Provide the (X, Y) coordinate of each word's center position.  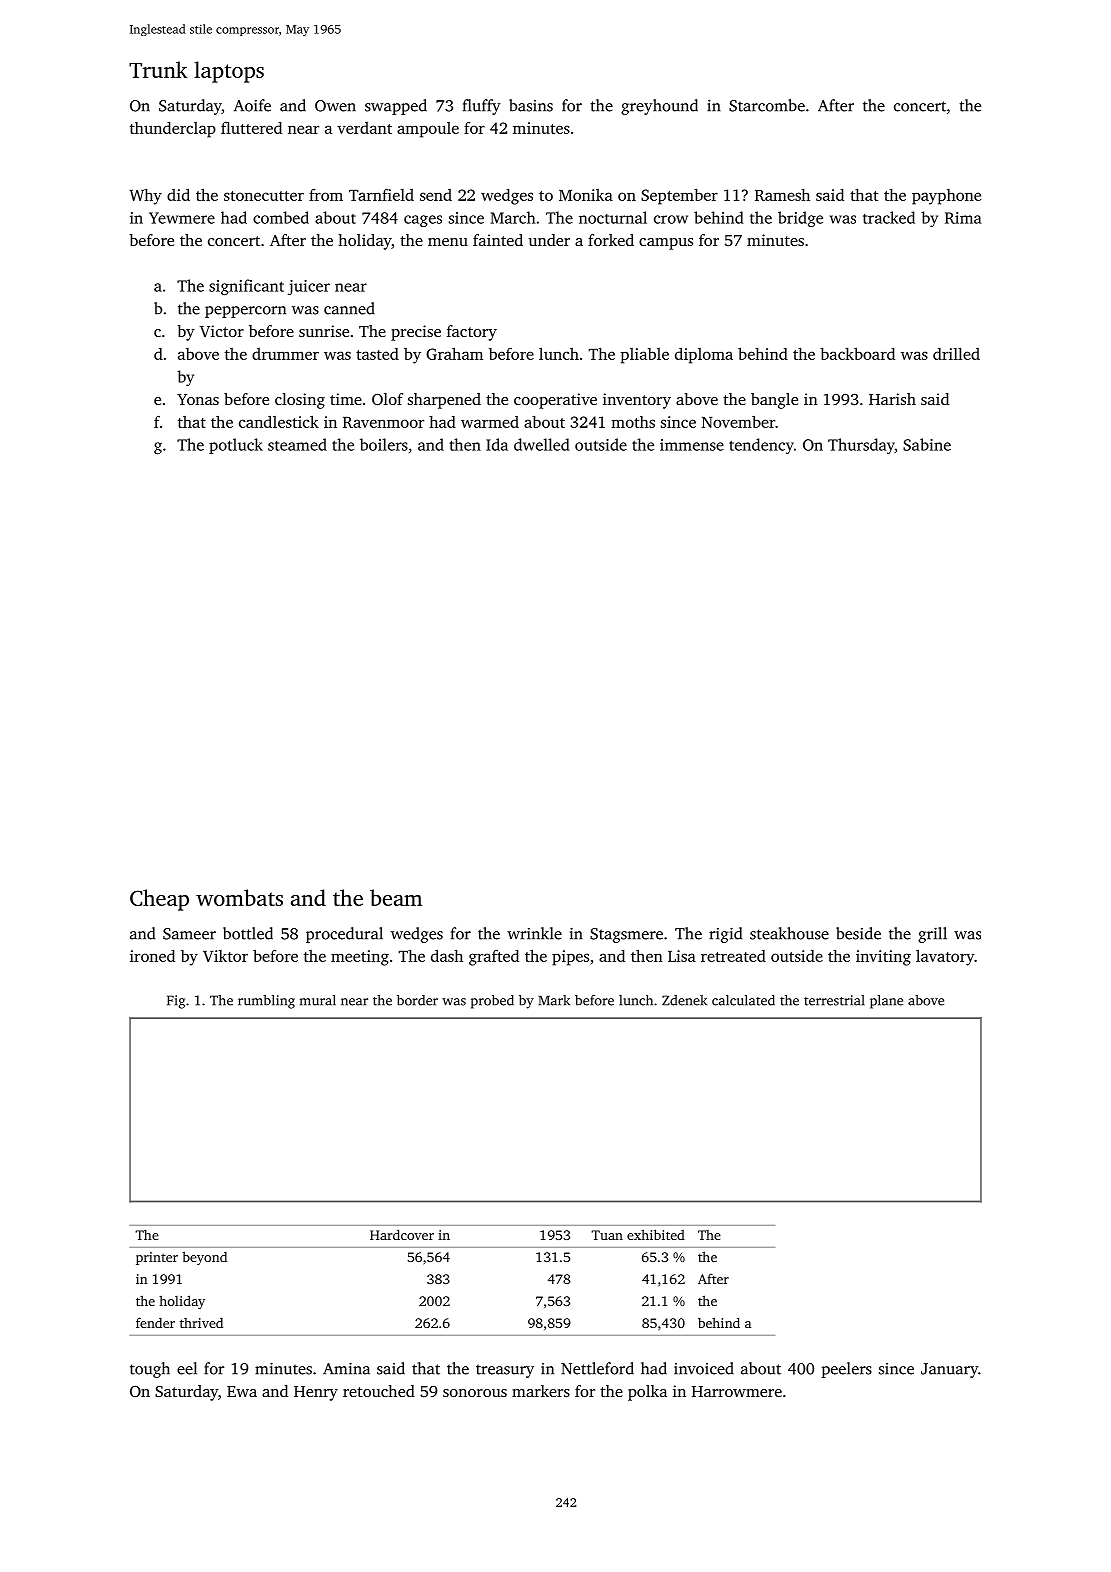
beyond (204, 1258)
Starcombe (767, 105)
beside (858, 933)
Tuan (607, 1235)
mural (318, 1000)
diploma (704, 355)
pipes (570, 958)
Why (145, 197)
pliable (645, 356)
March (513, 217)
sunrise (324, 331)
